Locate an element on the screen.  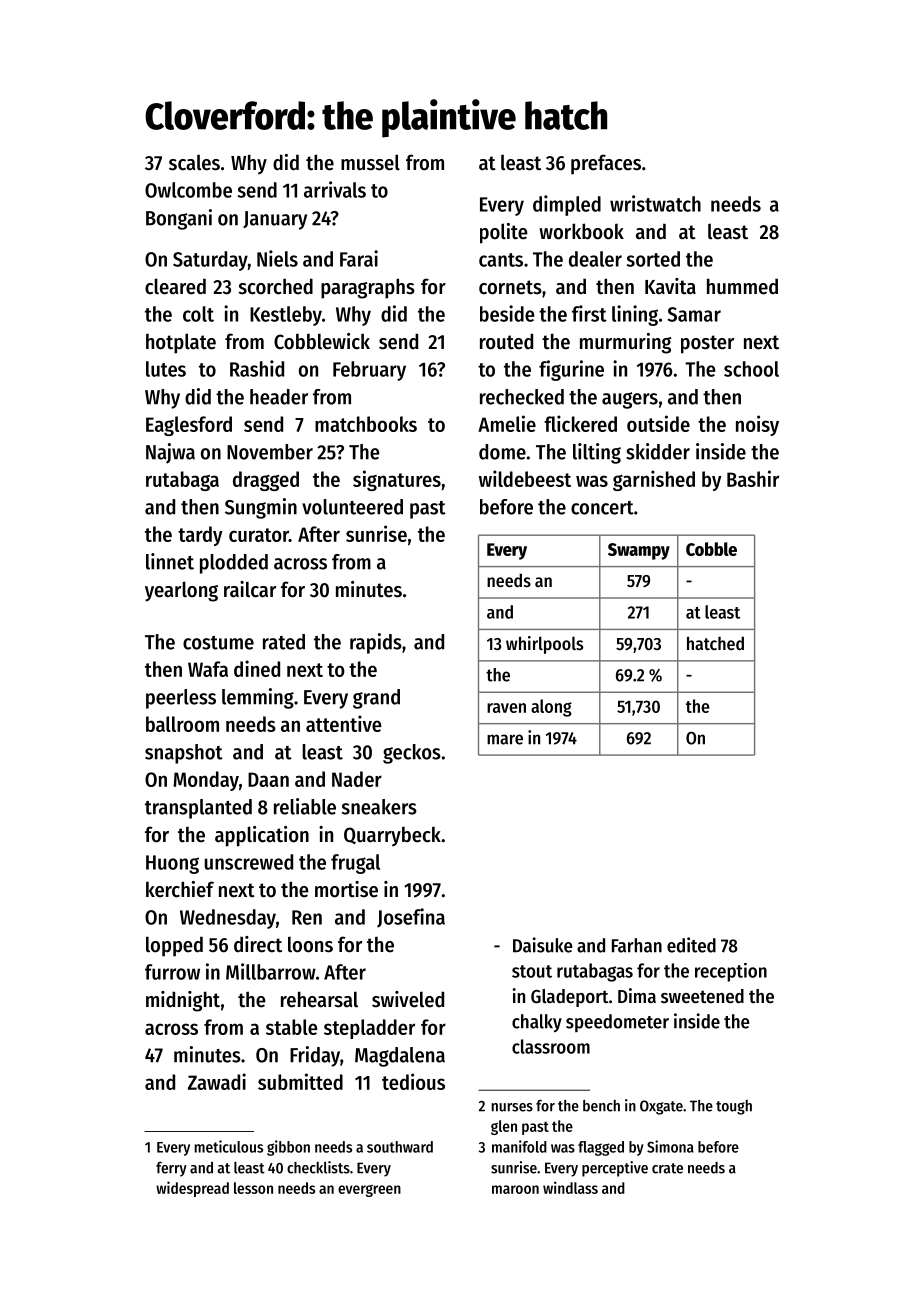
dimpled is located at coordinates (567, 205).
